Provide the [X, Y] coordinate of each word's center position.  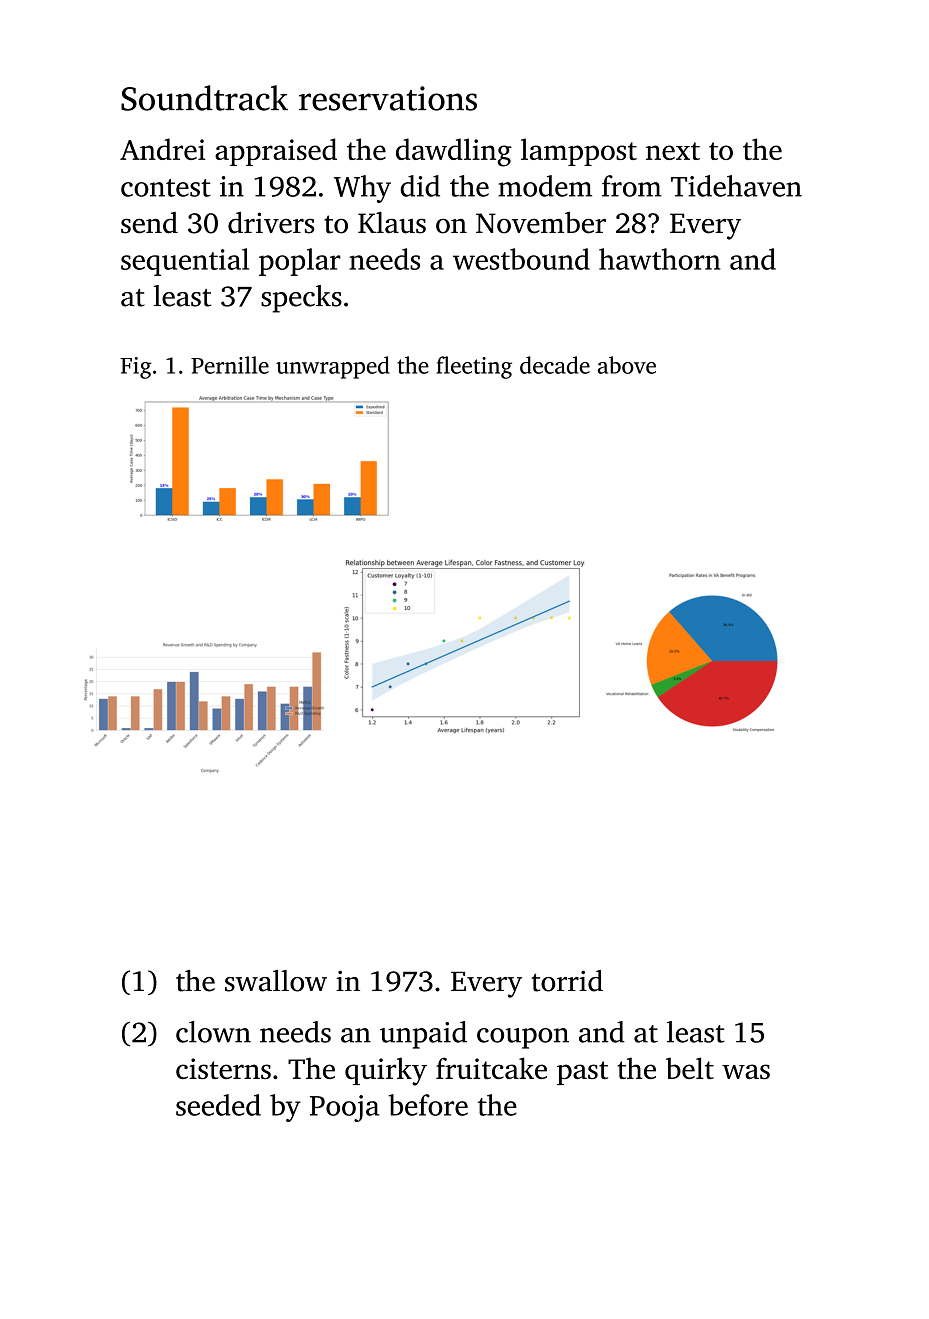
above [627, 365]
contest [166, 188]
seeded [218, 1105]
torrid [567, 981]
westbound [521, 259]
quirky [386, 1071]
